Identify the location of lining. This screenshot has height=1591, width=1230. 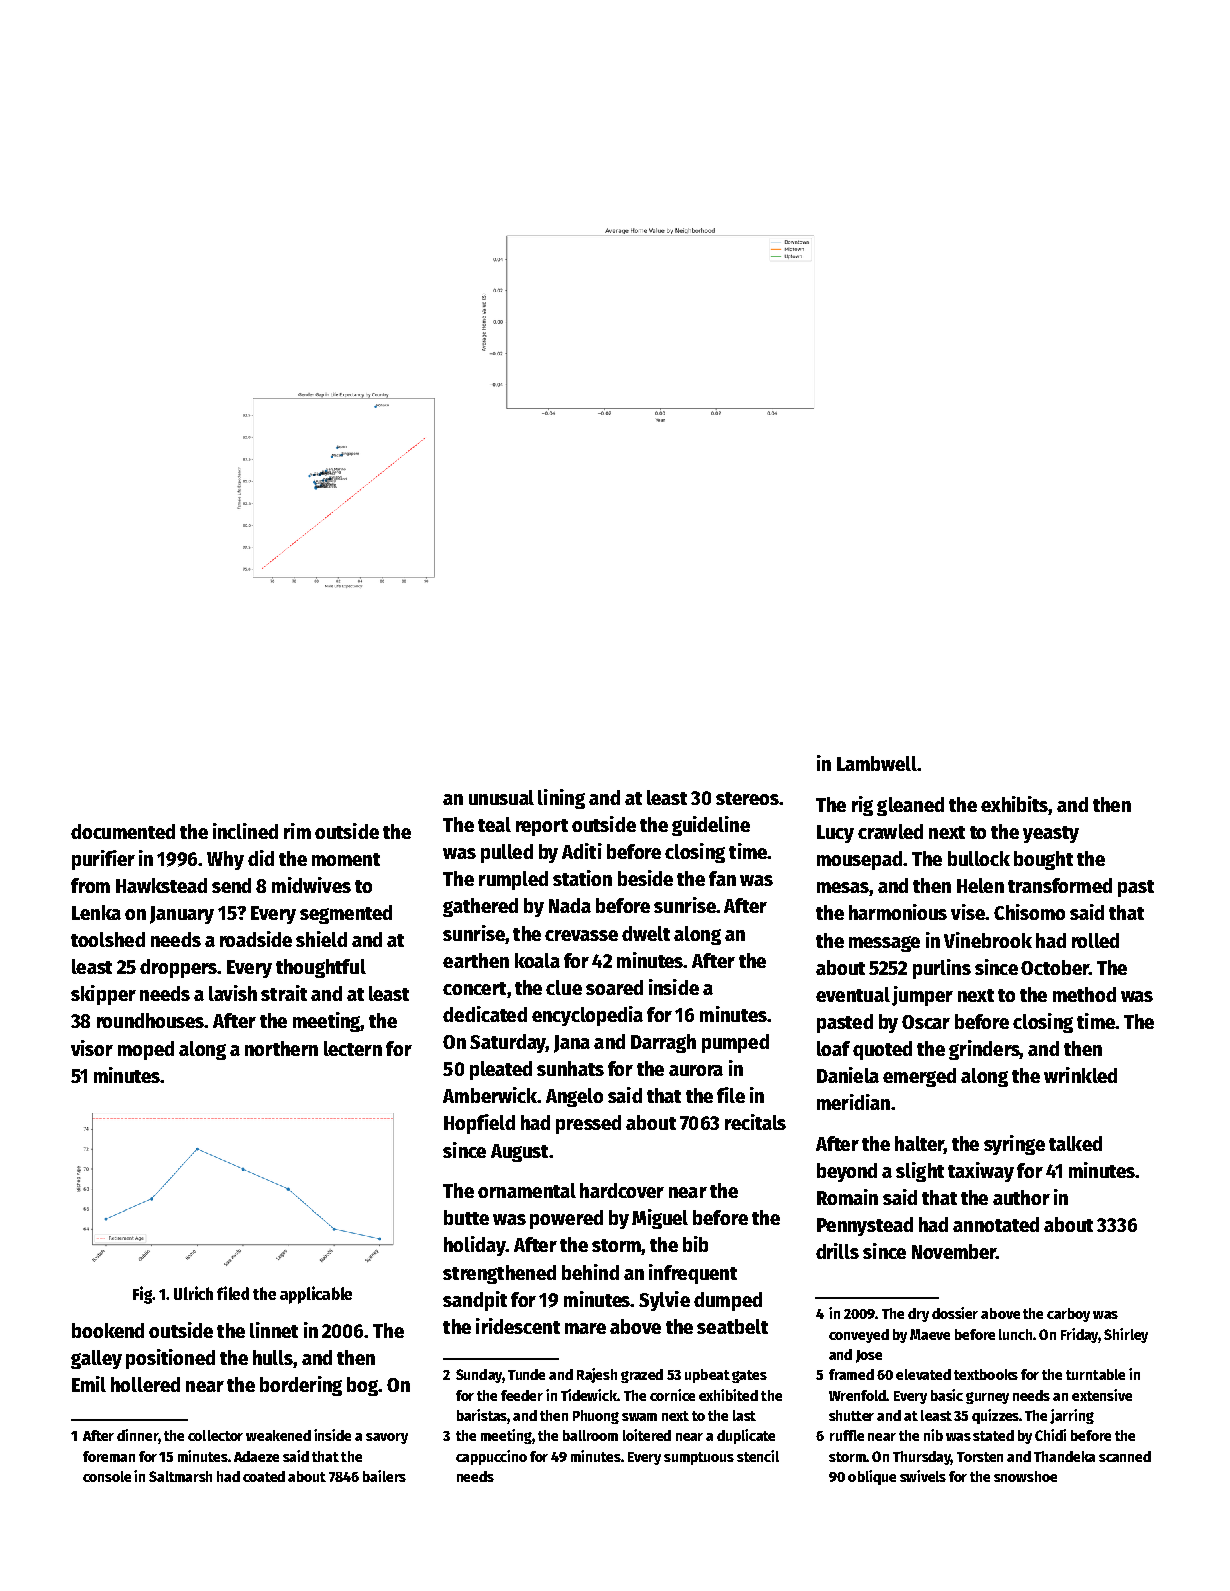
(561, 799).
